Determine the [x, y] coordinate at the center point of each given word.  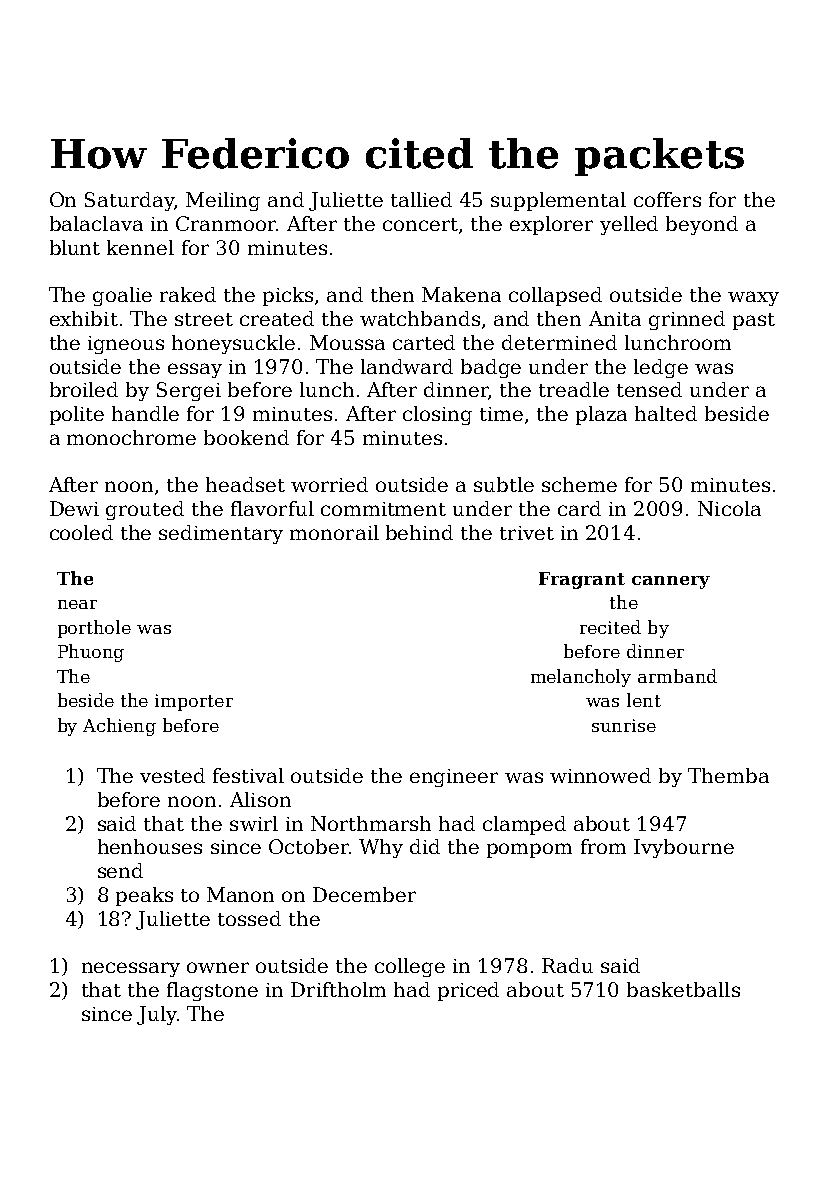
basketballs [683, 989]
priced [468, 991]
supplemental [558, 201]
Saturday [129, 201]
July [157, 1015]
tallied [421, 199]
